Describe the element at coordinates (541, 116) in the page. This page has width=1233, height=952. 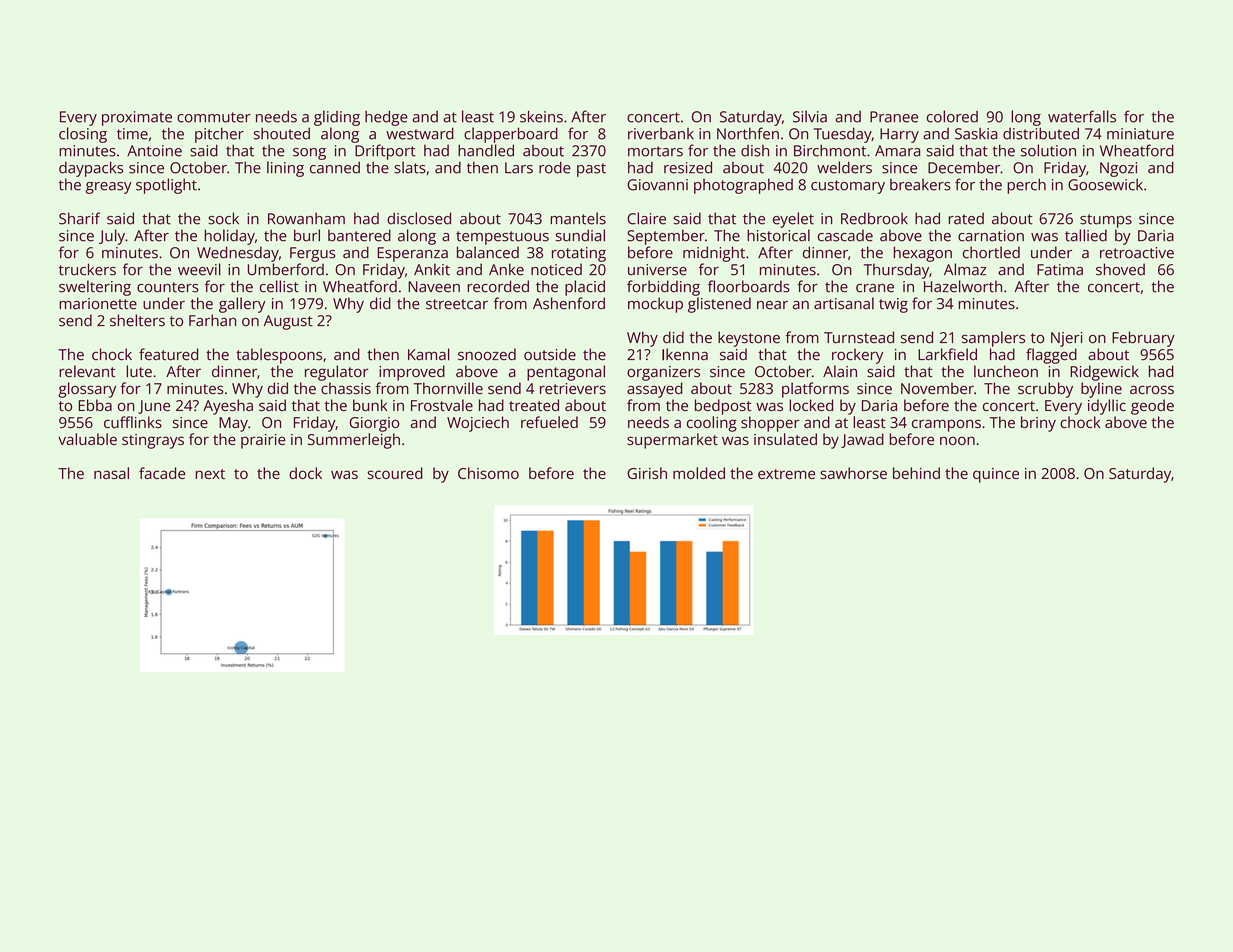
I see `skeins` at that location.
